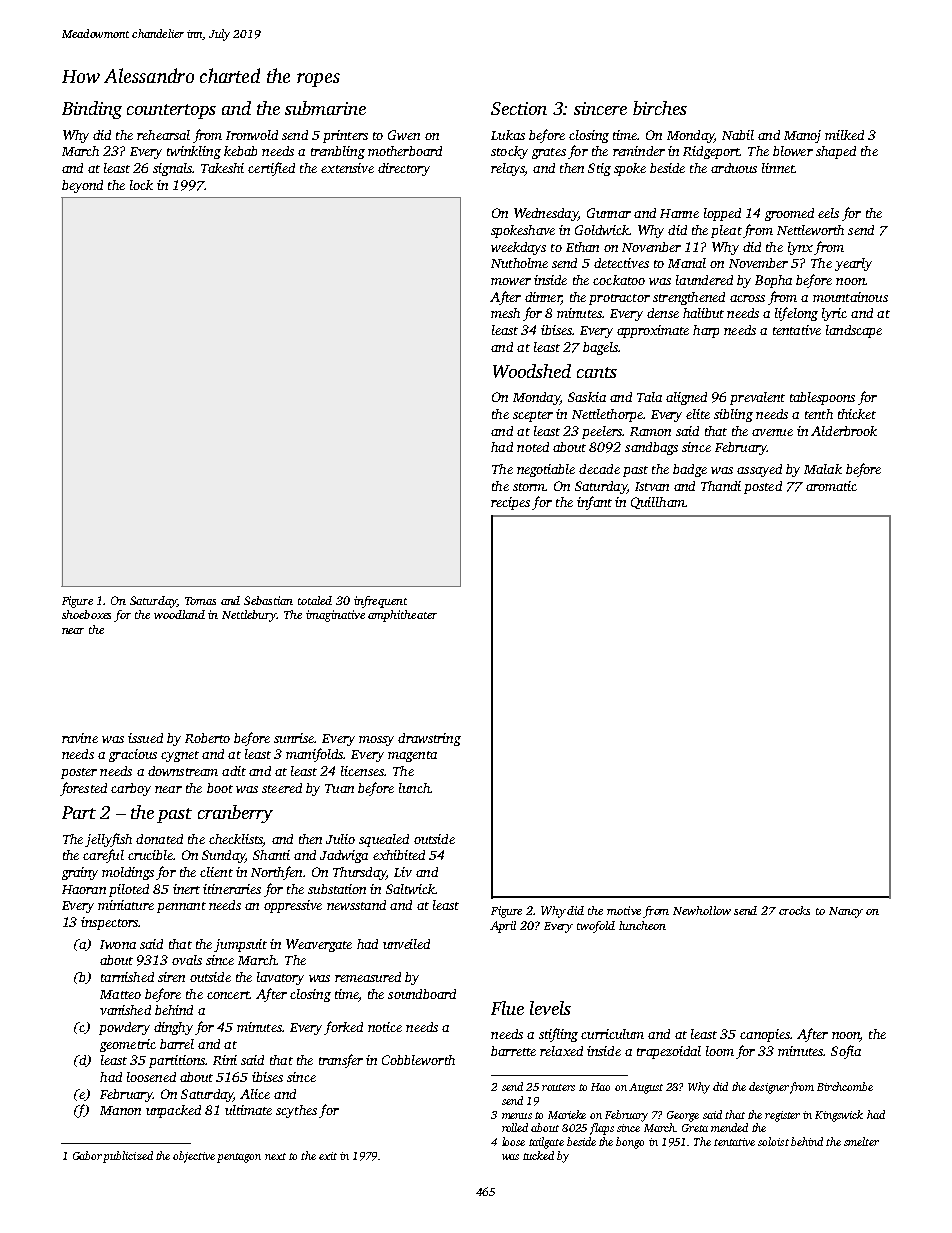 This document has width=952, height=1233. What do you see at coordinates (86, 614) in the document?
I see `shoeboxes` at bounding box center [86, 614].
